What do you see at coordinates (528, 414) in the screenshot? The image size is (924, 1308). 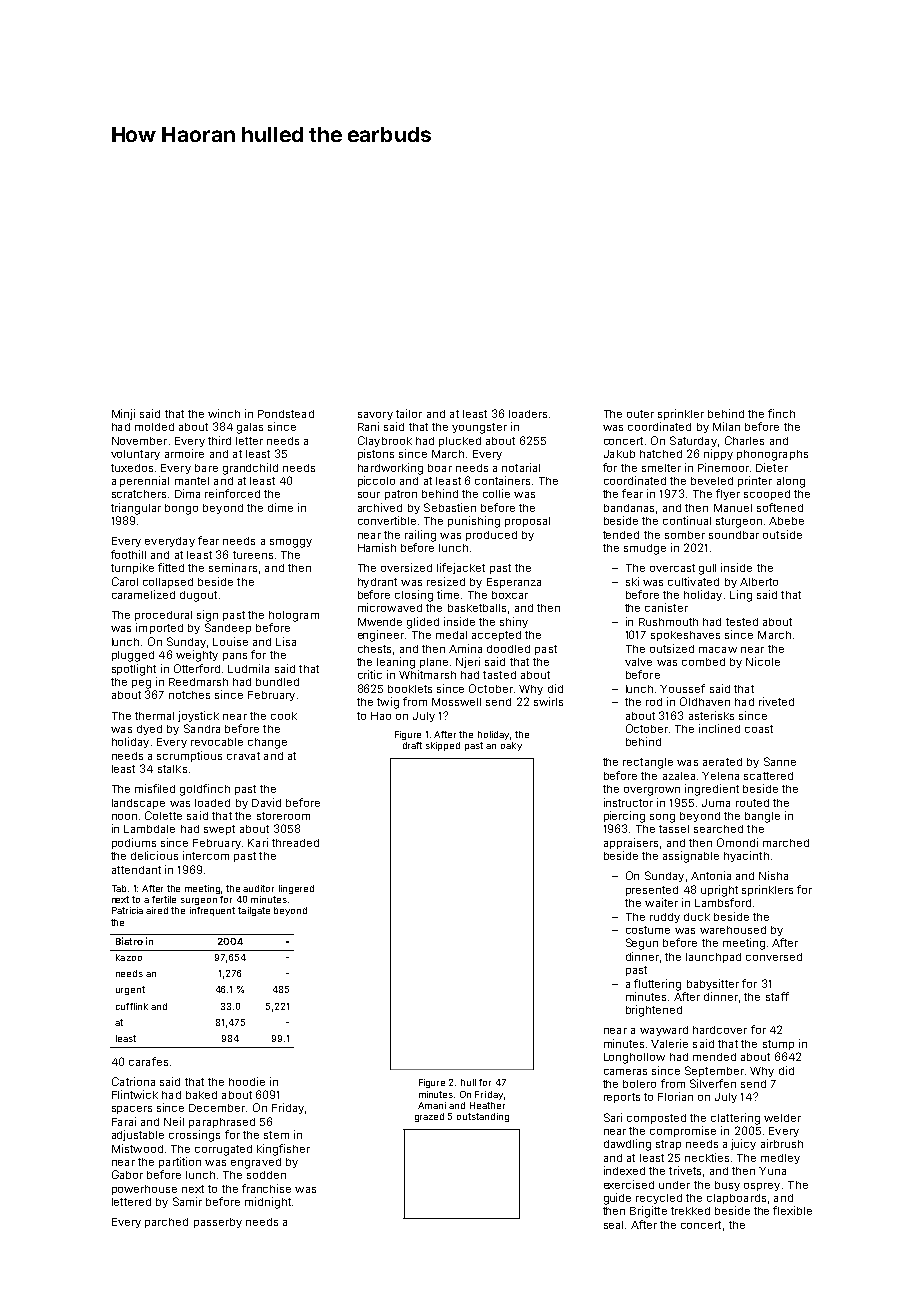 I see `loaders` at bounding box center [528, 414].
